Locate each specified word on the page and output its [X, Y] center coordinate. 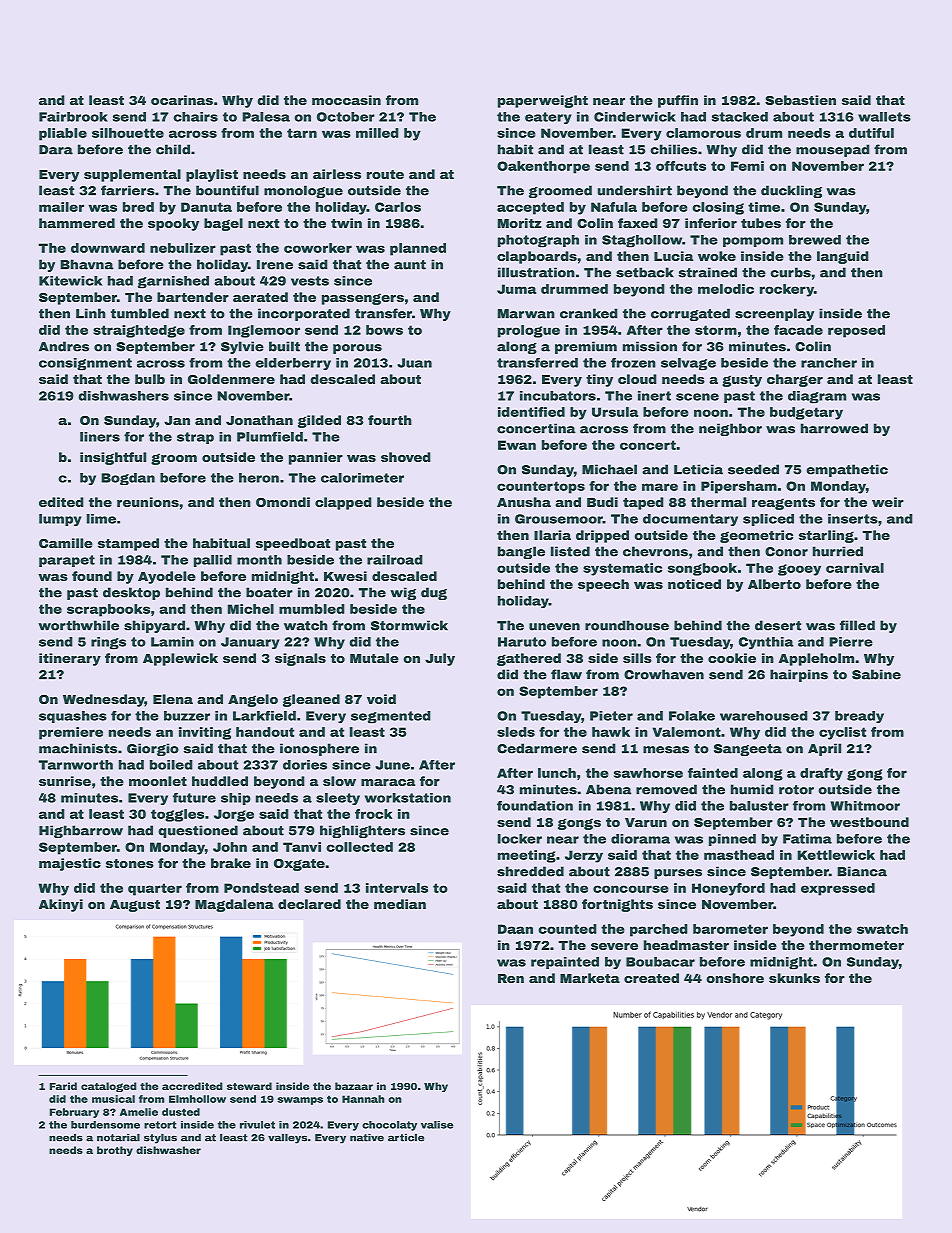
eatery [548, 118]
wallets [884, 117]
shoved [406, 457]
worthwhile [78, 625]
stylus [160, 1139]
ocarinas [182, 100]
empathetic [847, 470]
